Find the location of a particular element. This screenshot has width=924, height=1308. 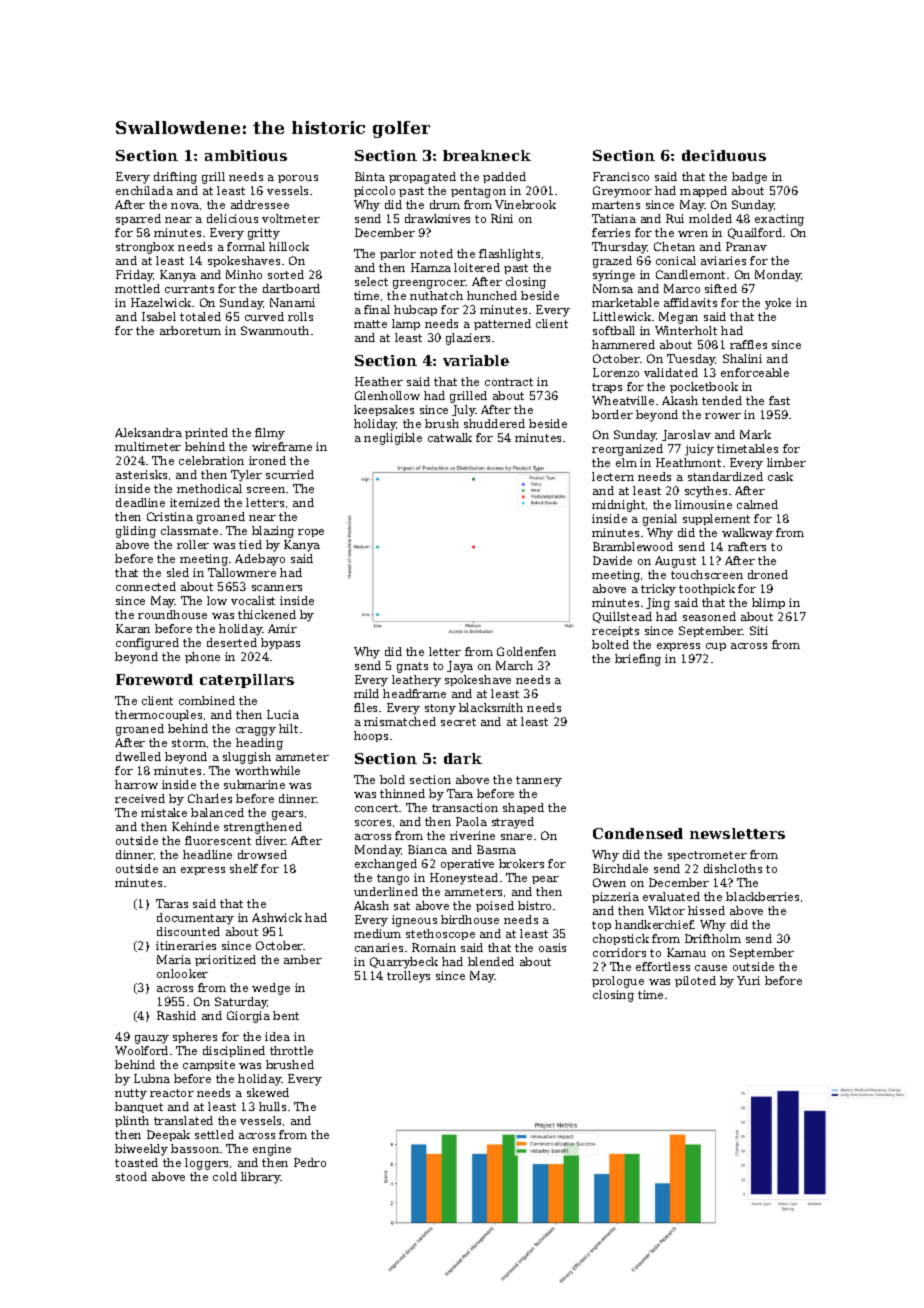

Yuri is located at coordinates (748, 980).
